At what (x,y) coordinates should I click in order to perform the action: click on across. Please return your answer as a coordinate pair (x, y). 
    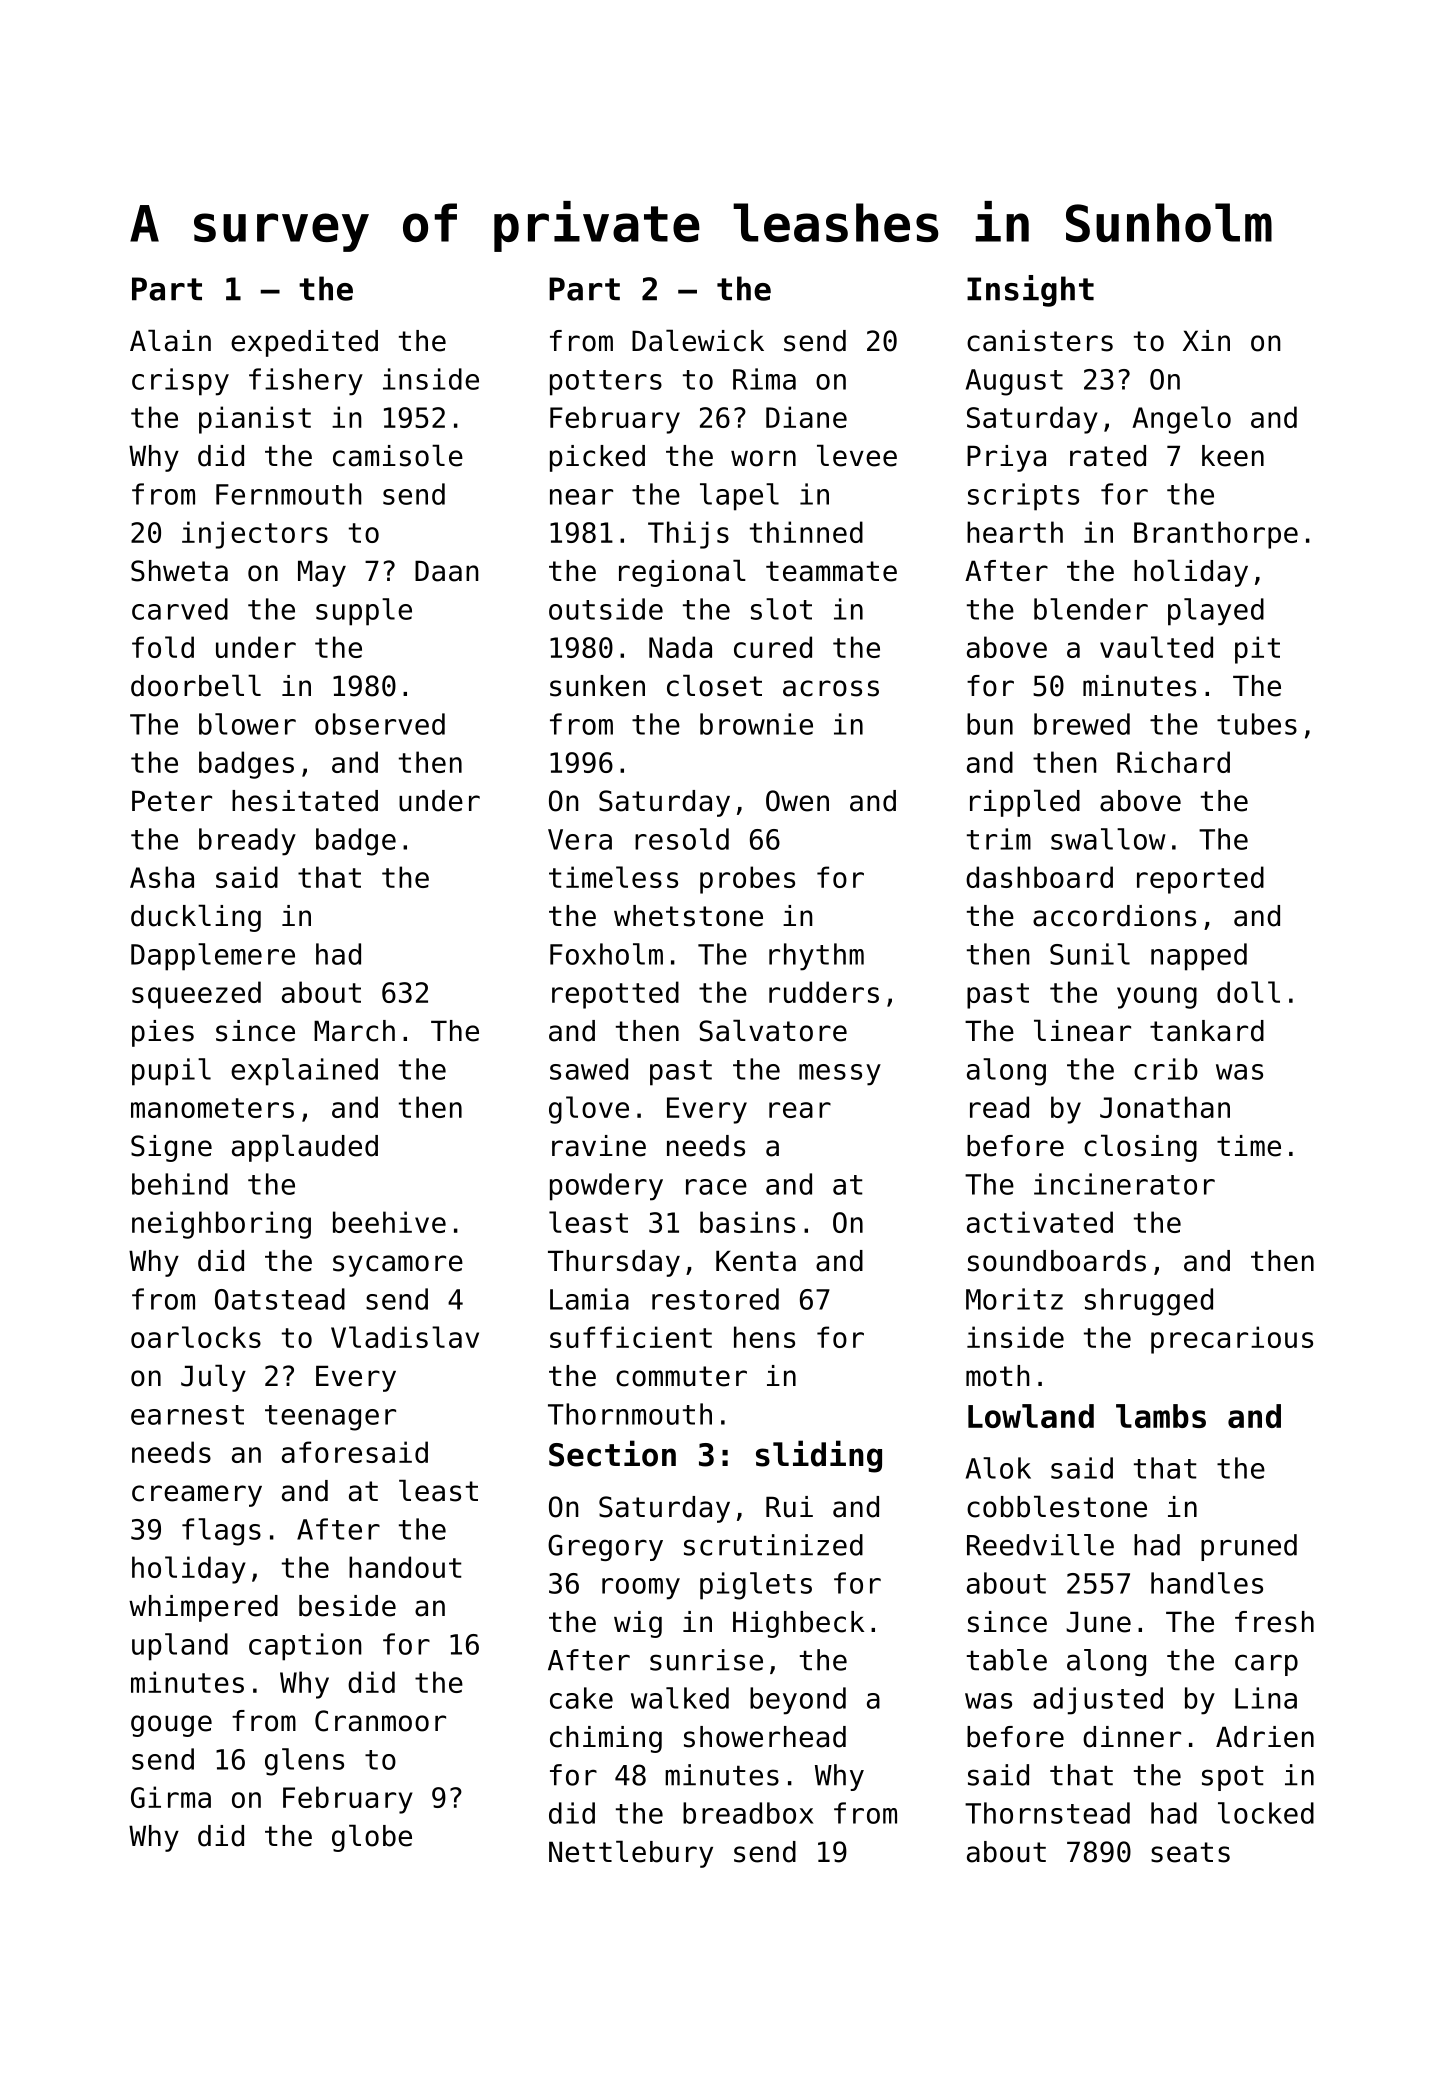
    Looking at the image, I should click on (831, 688).
